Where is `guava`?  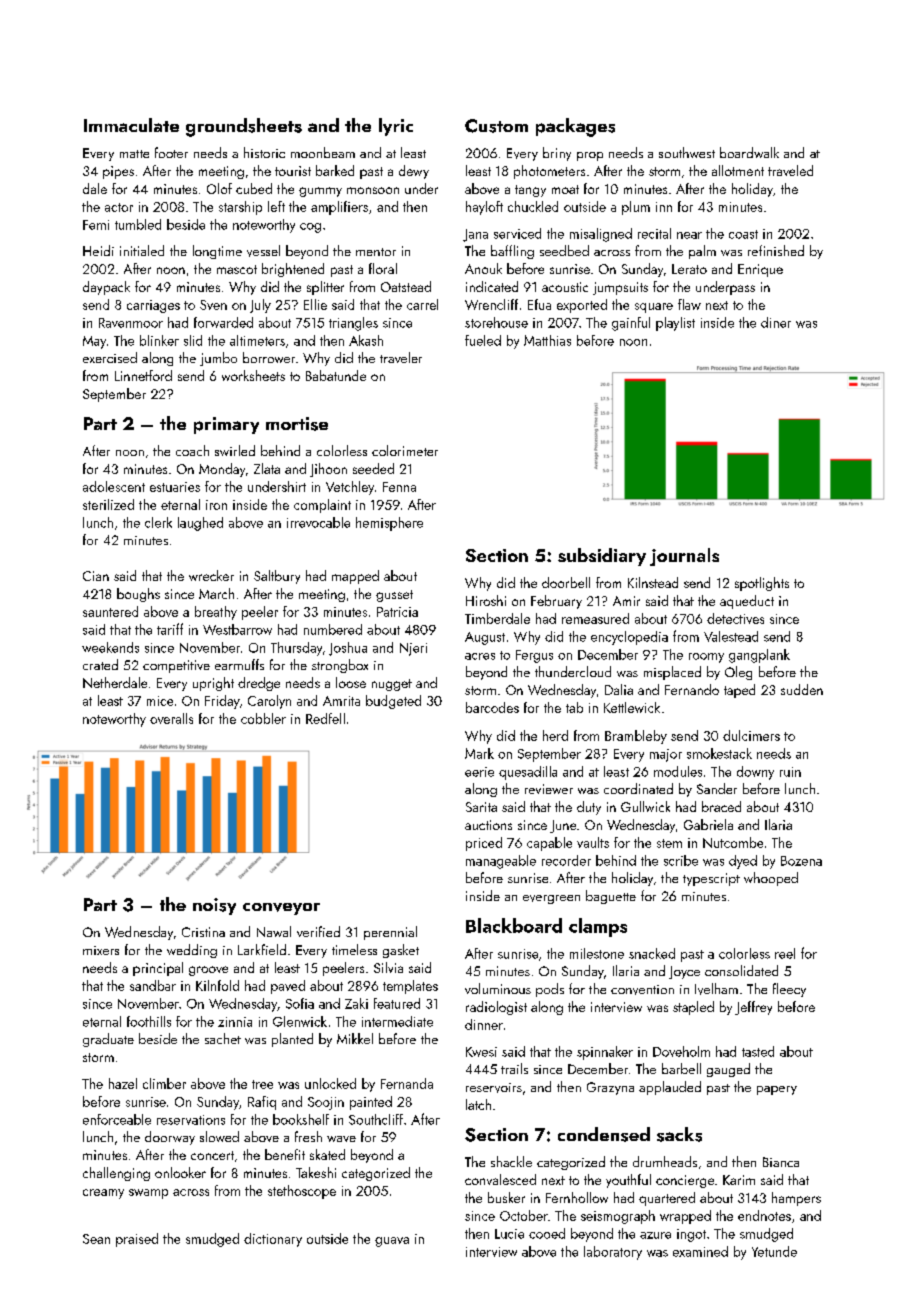
guava is located at coordinates (392, 1242).
